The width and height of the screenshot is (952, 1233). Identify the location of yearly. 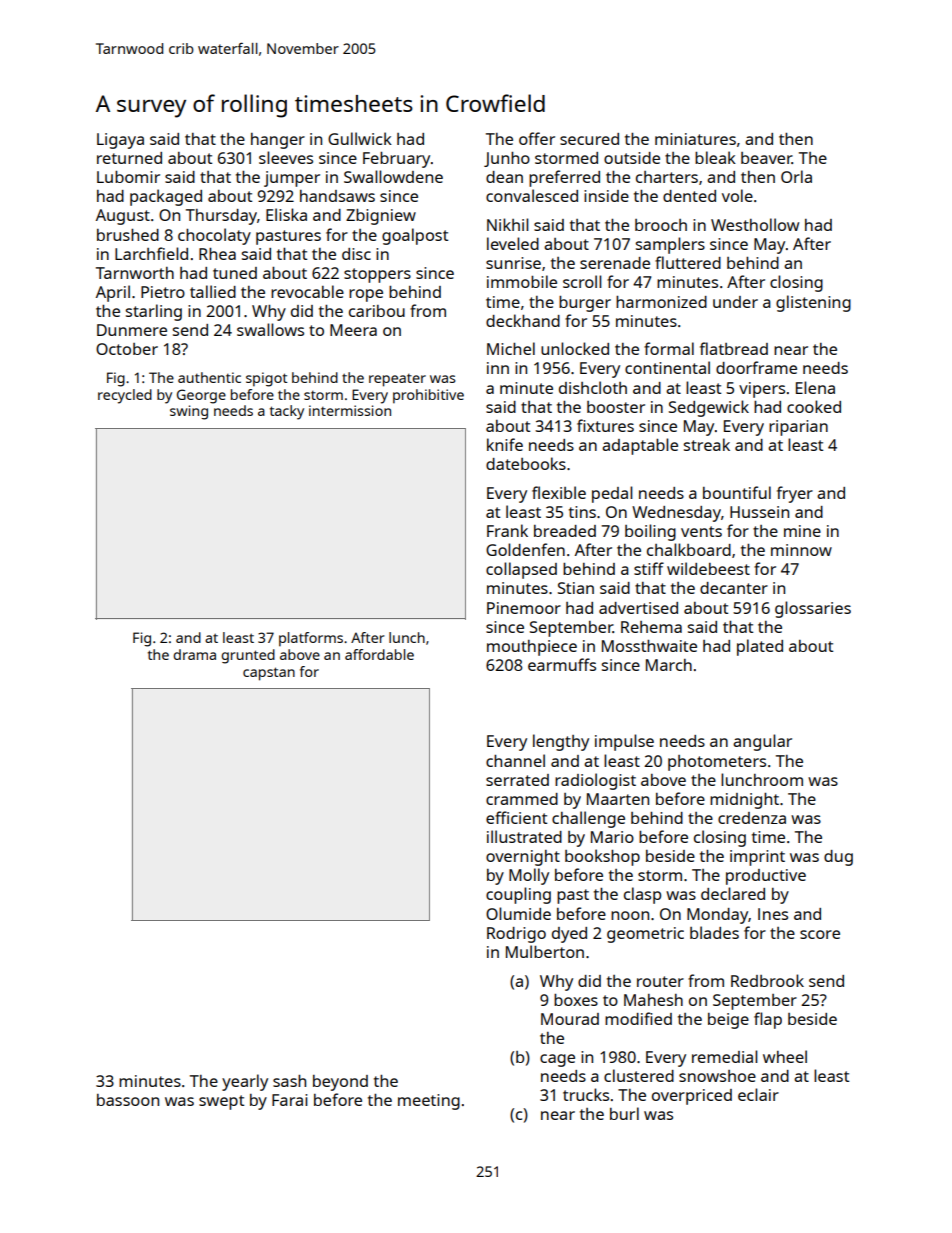
(245, 1082).
